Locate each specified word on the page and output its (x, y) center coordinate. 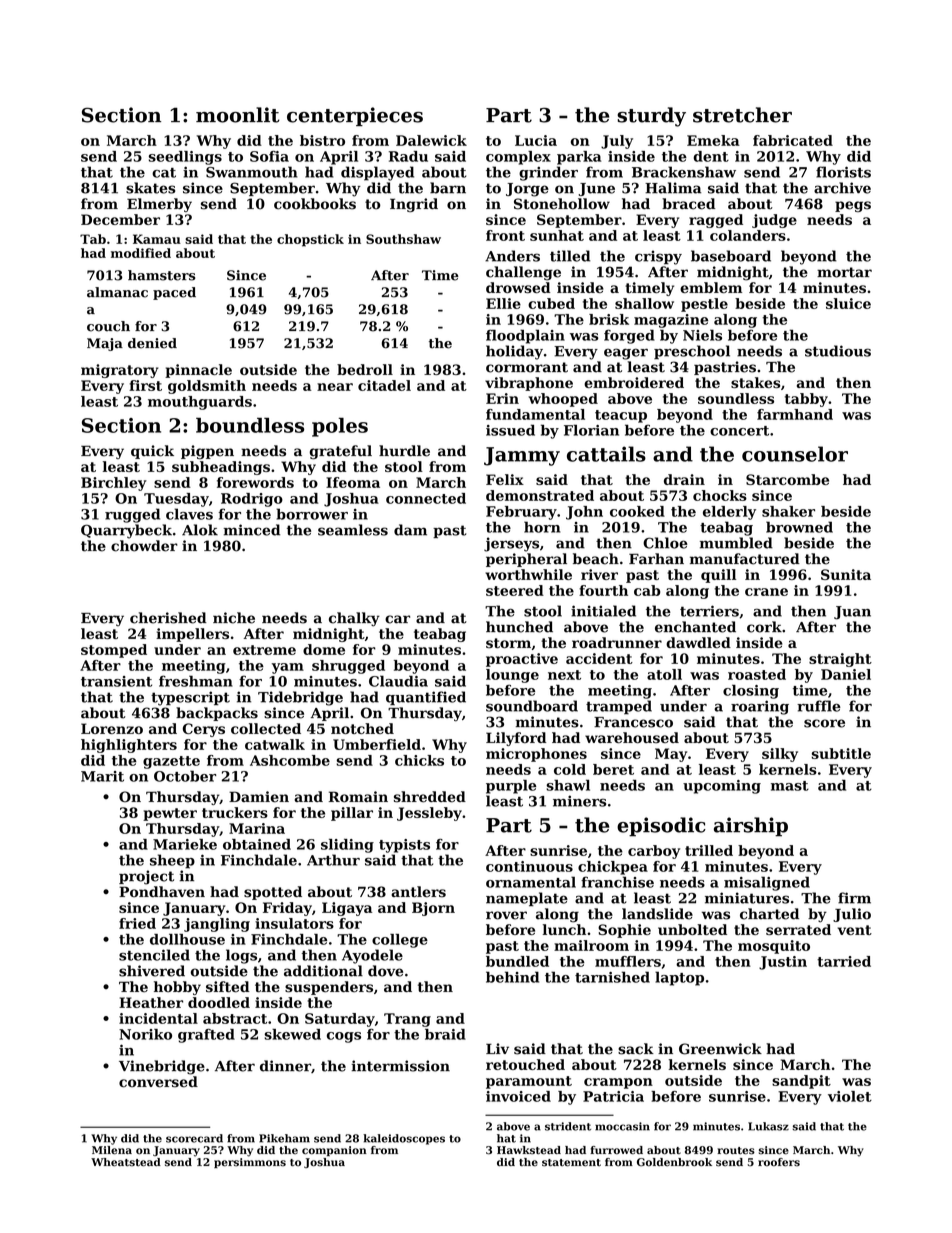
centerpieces (355, 116)
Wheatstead (126, 1162)
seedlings (185, 158)
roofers (779, 1162)
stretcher (742, 115)
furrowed (616, 1150)
